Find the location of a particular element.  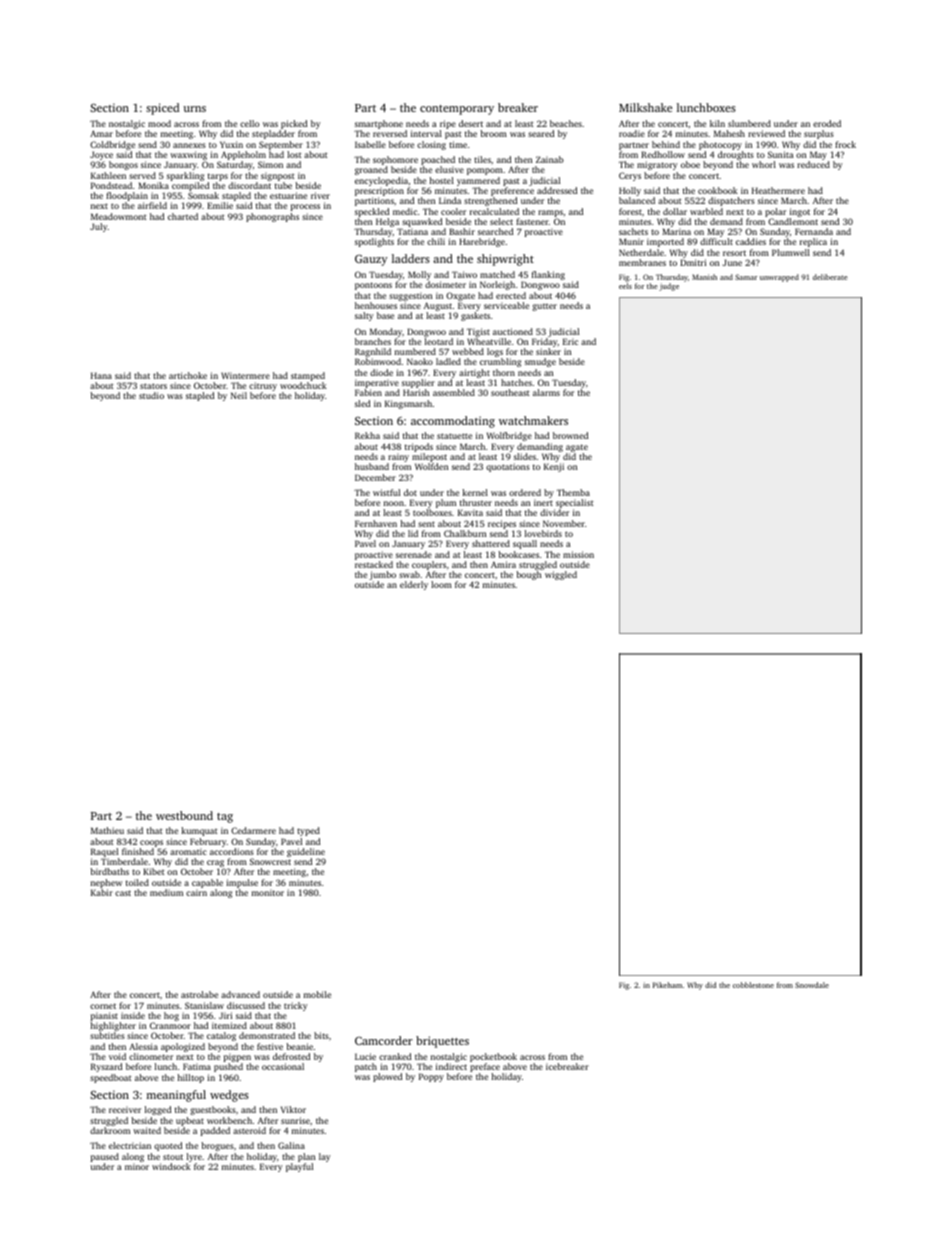

elderly is located at coordinates (414, 585).
